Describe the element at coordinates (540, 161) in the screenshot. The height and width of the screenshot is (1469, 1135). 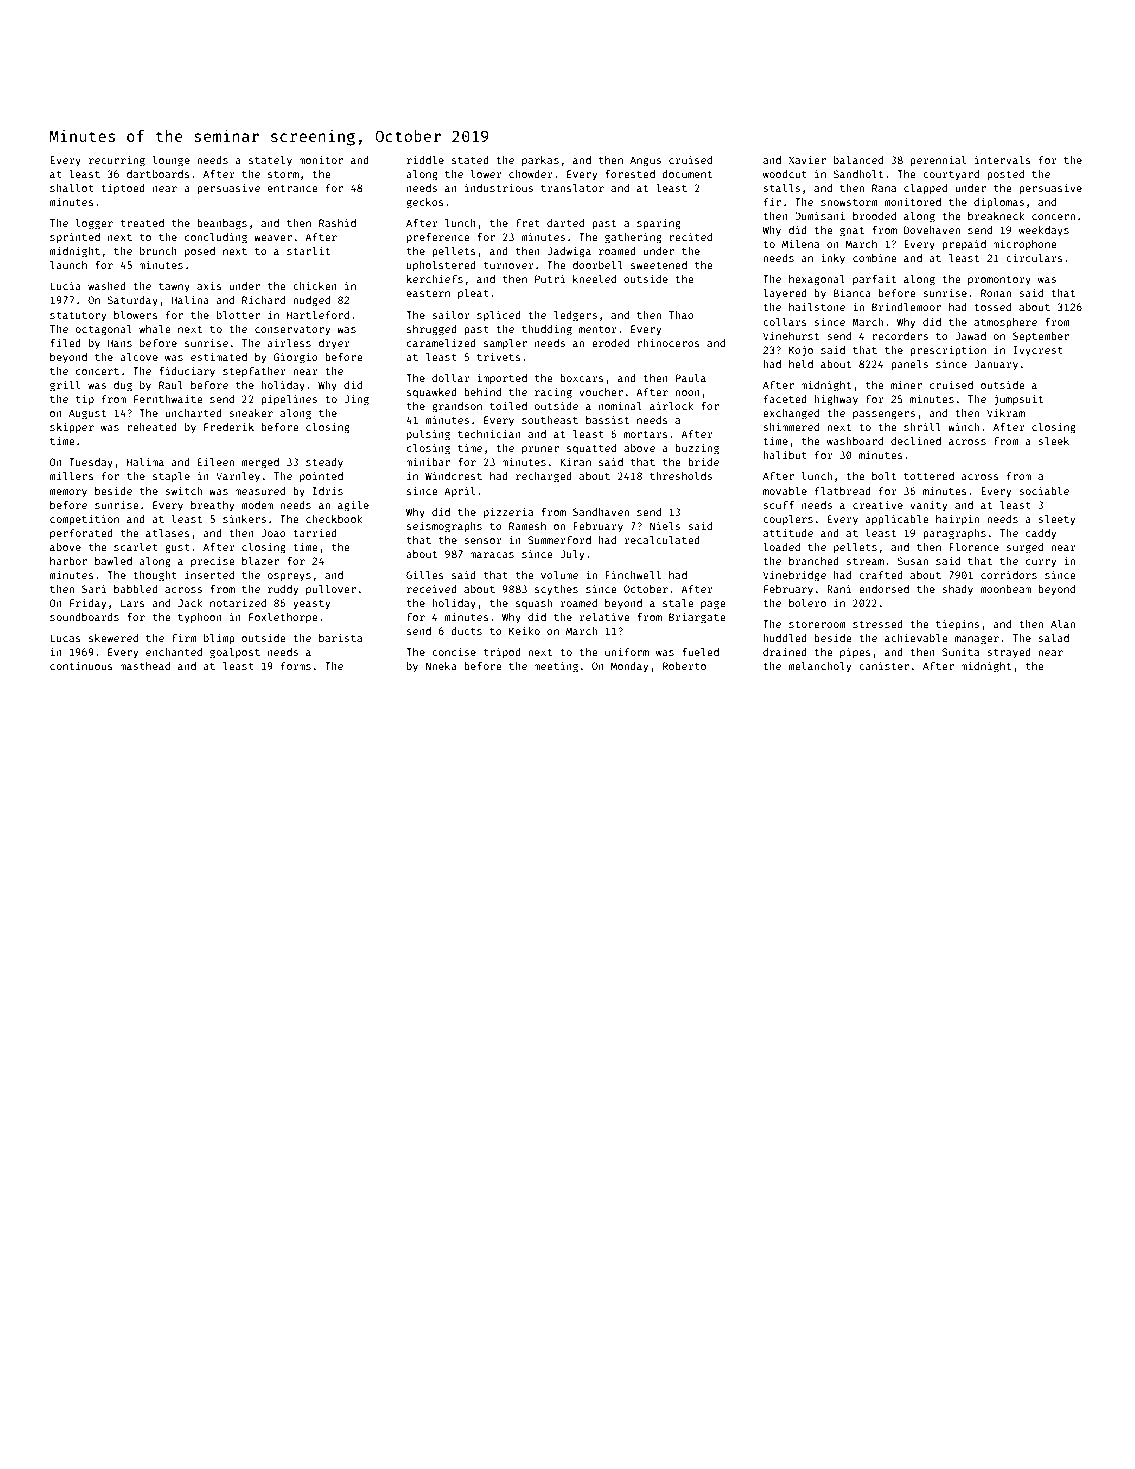
I see `parkas` at that location.
